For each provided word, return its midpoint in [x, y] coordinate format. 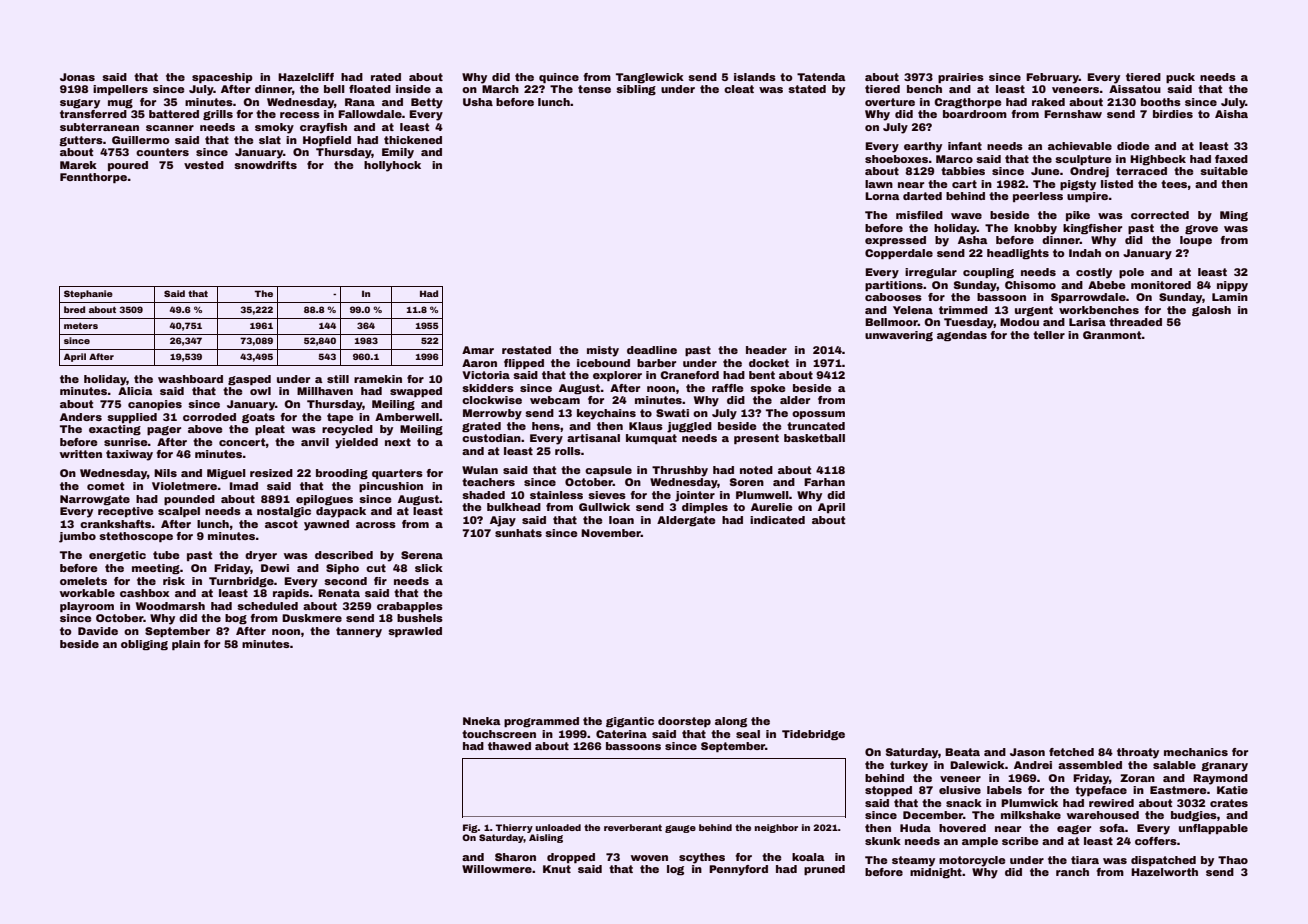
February [1052, 78]
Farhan [824, 482]
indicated [777, 520]
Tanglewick [650, 78]
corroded [209, 417]
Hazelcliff [306, 77]
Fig [470, 828]
